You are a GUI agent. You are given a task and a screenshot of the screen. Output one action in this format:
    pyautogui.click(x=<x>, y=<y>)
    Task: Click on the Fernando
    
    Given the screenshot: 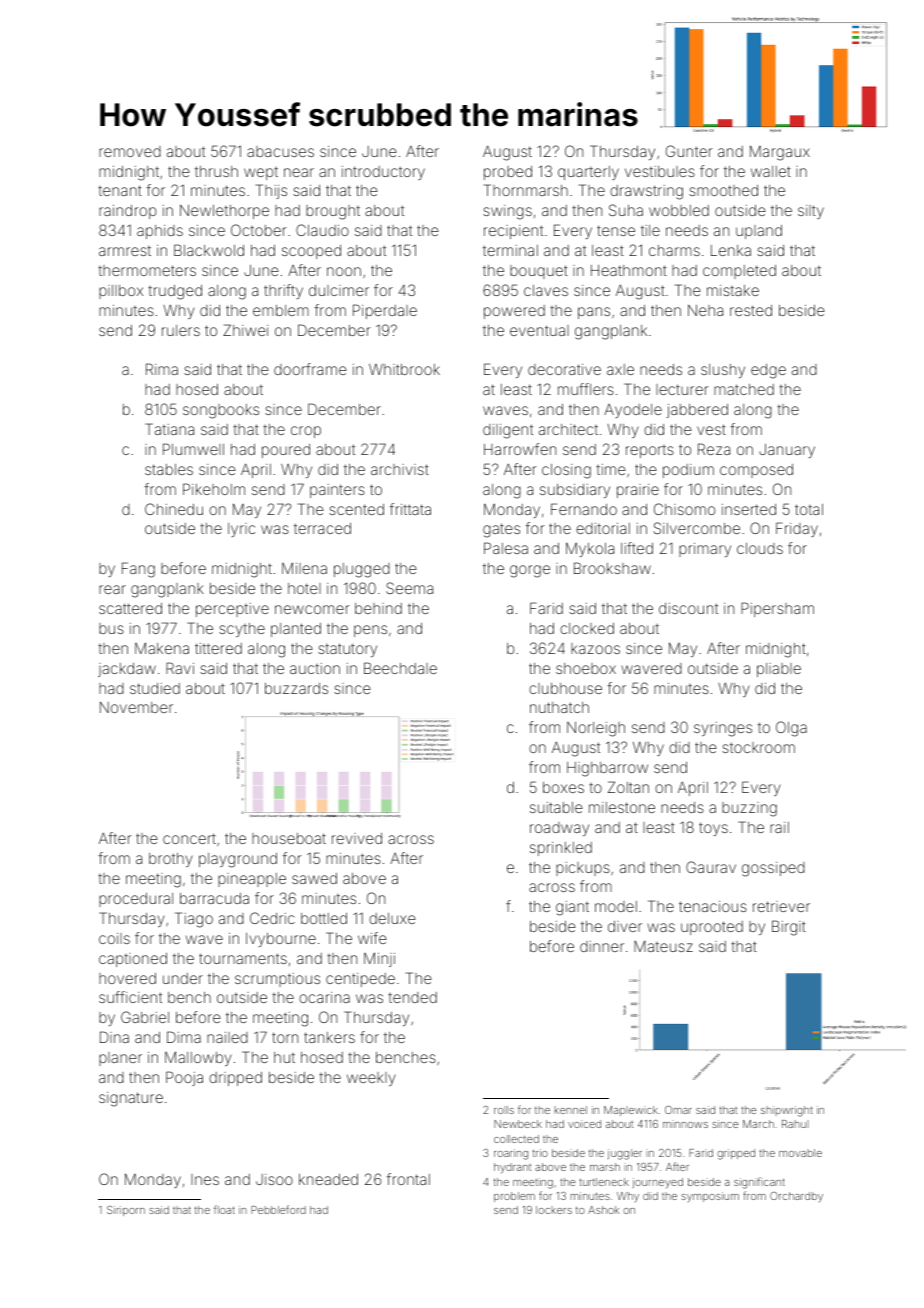 What is the action you would take?
    pyautogui.click(x=584, y=509)
